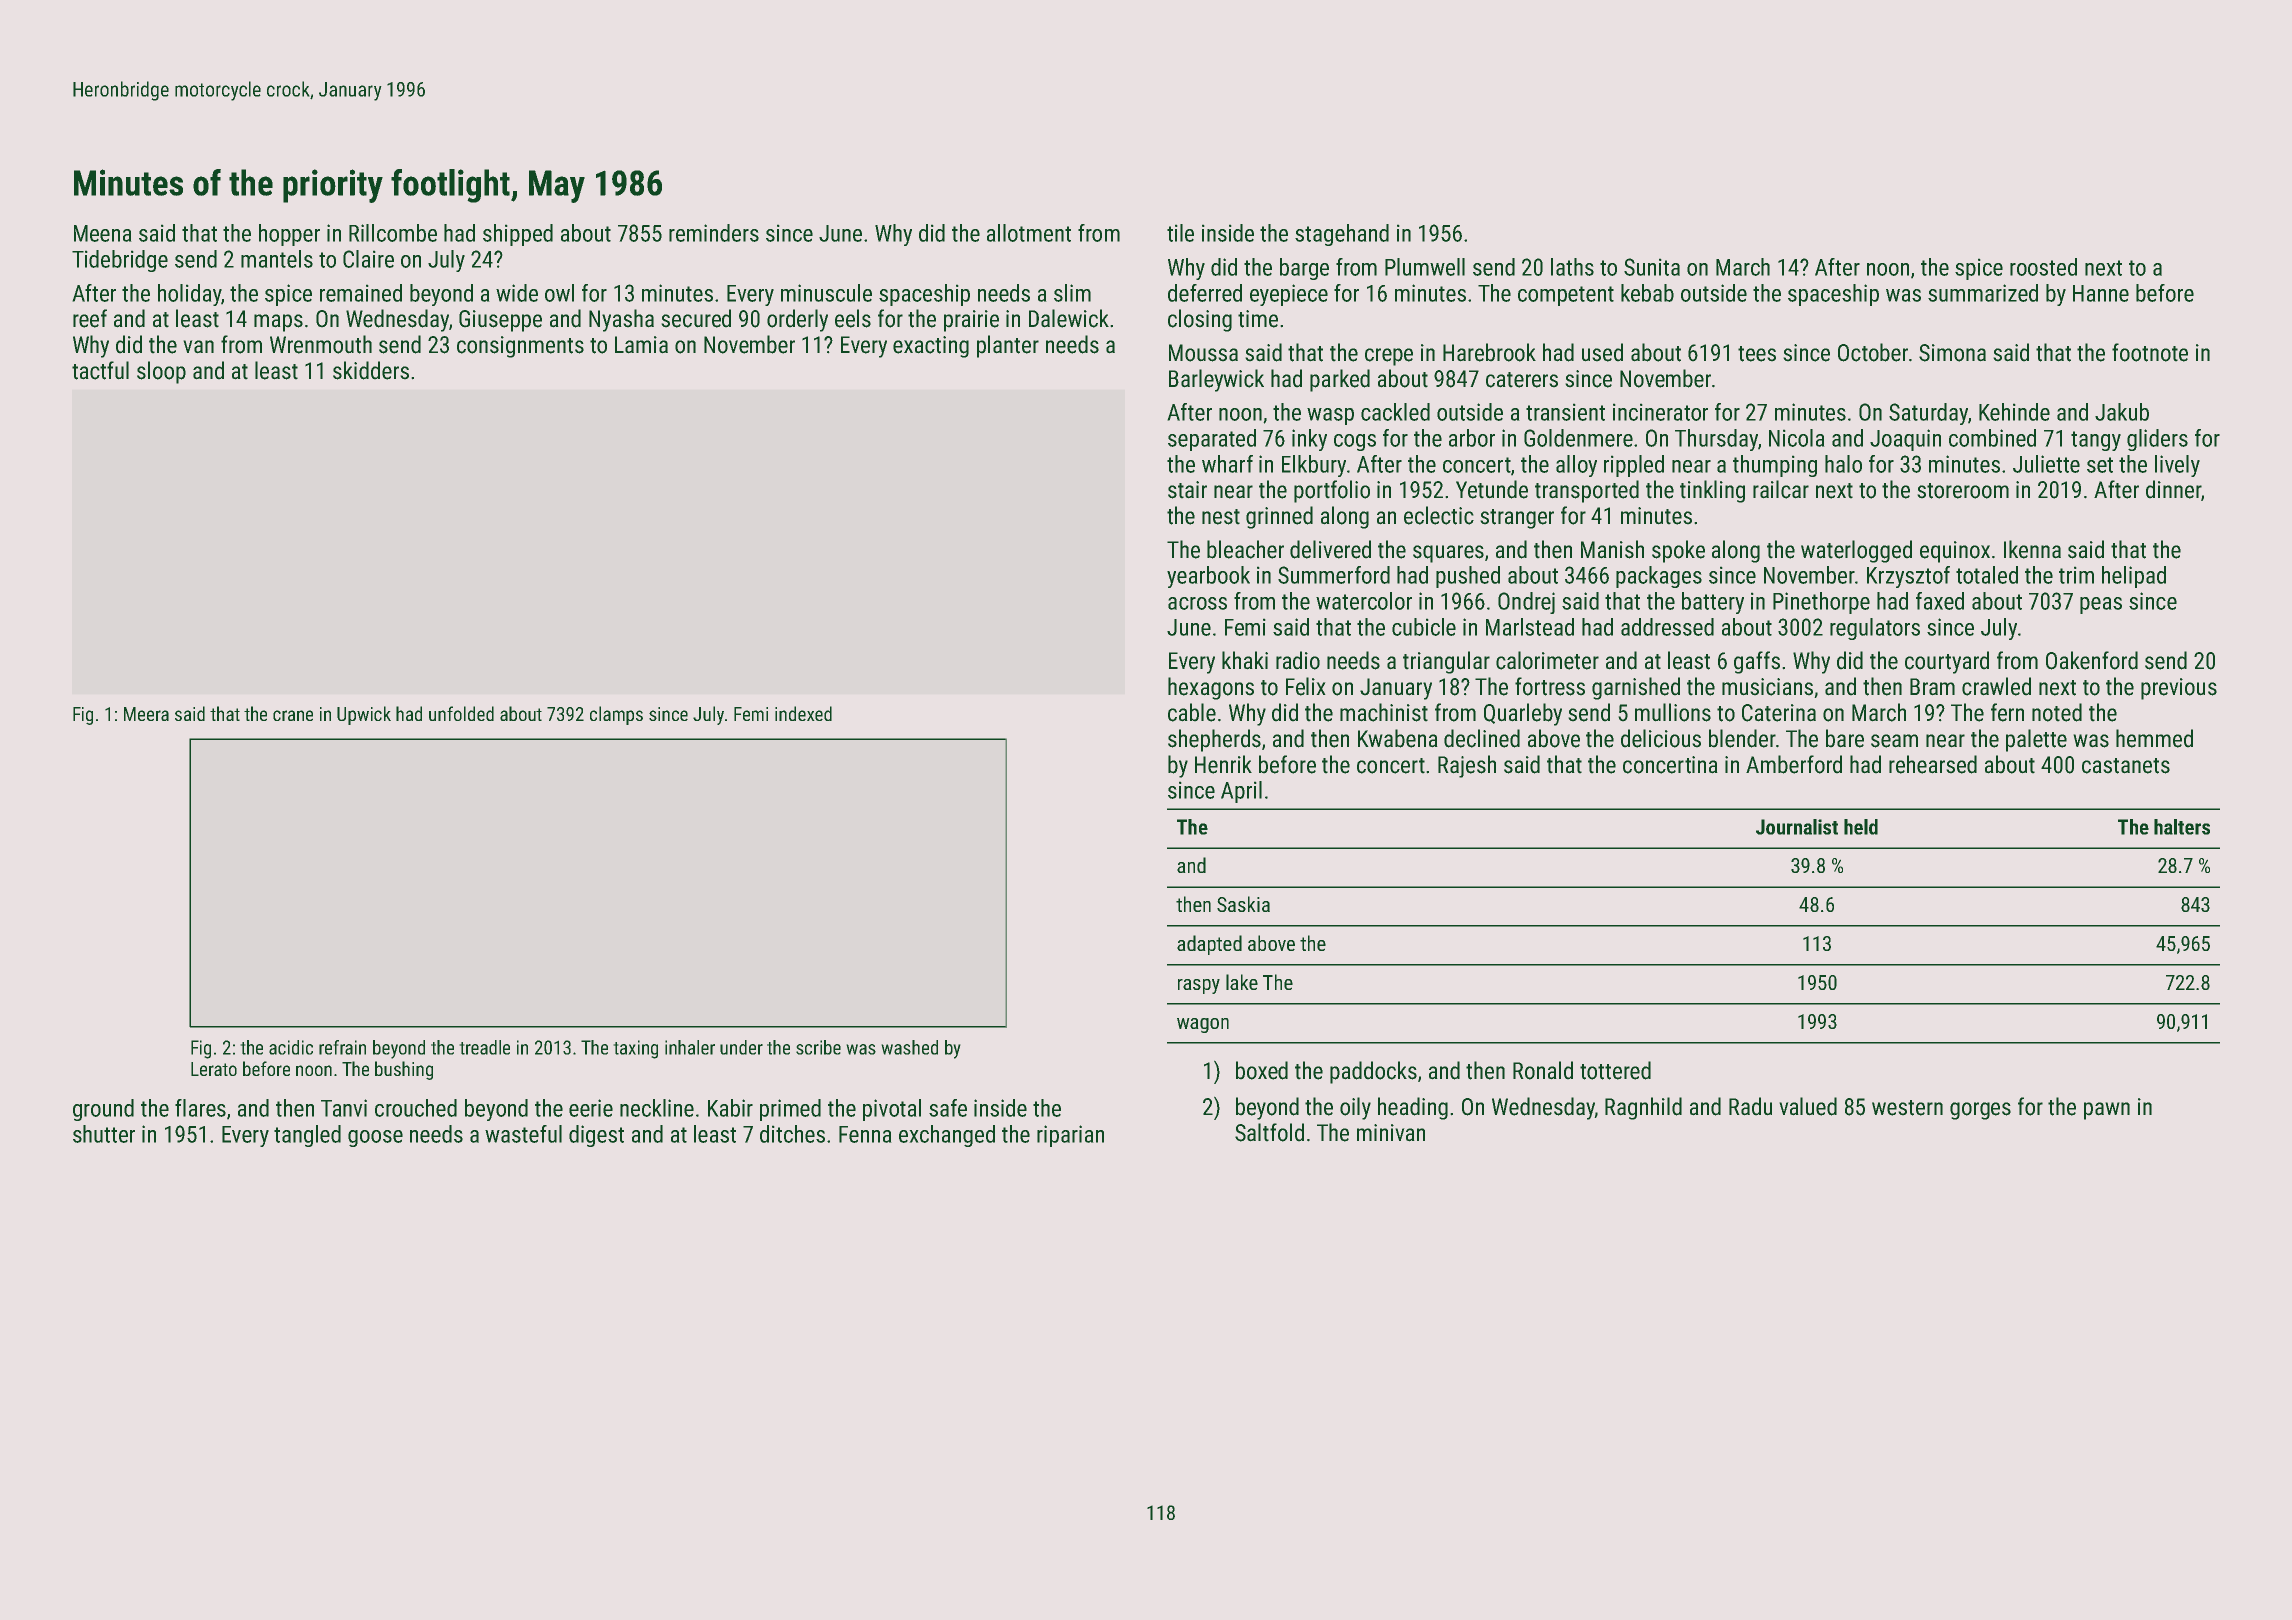 The width and height of the screenshot is (2292, 1620). Describe the element at coordinates (616, 715) in the screenshot. I see `clamps` at that location.
